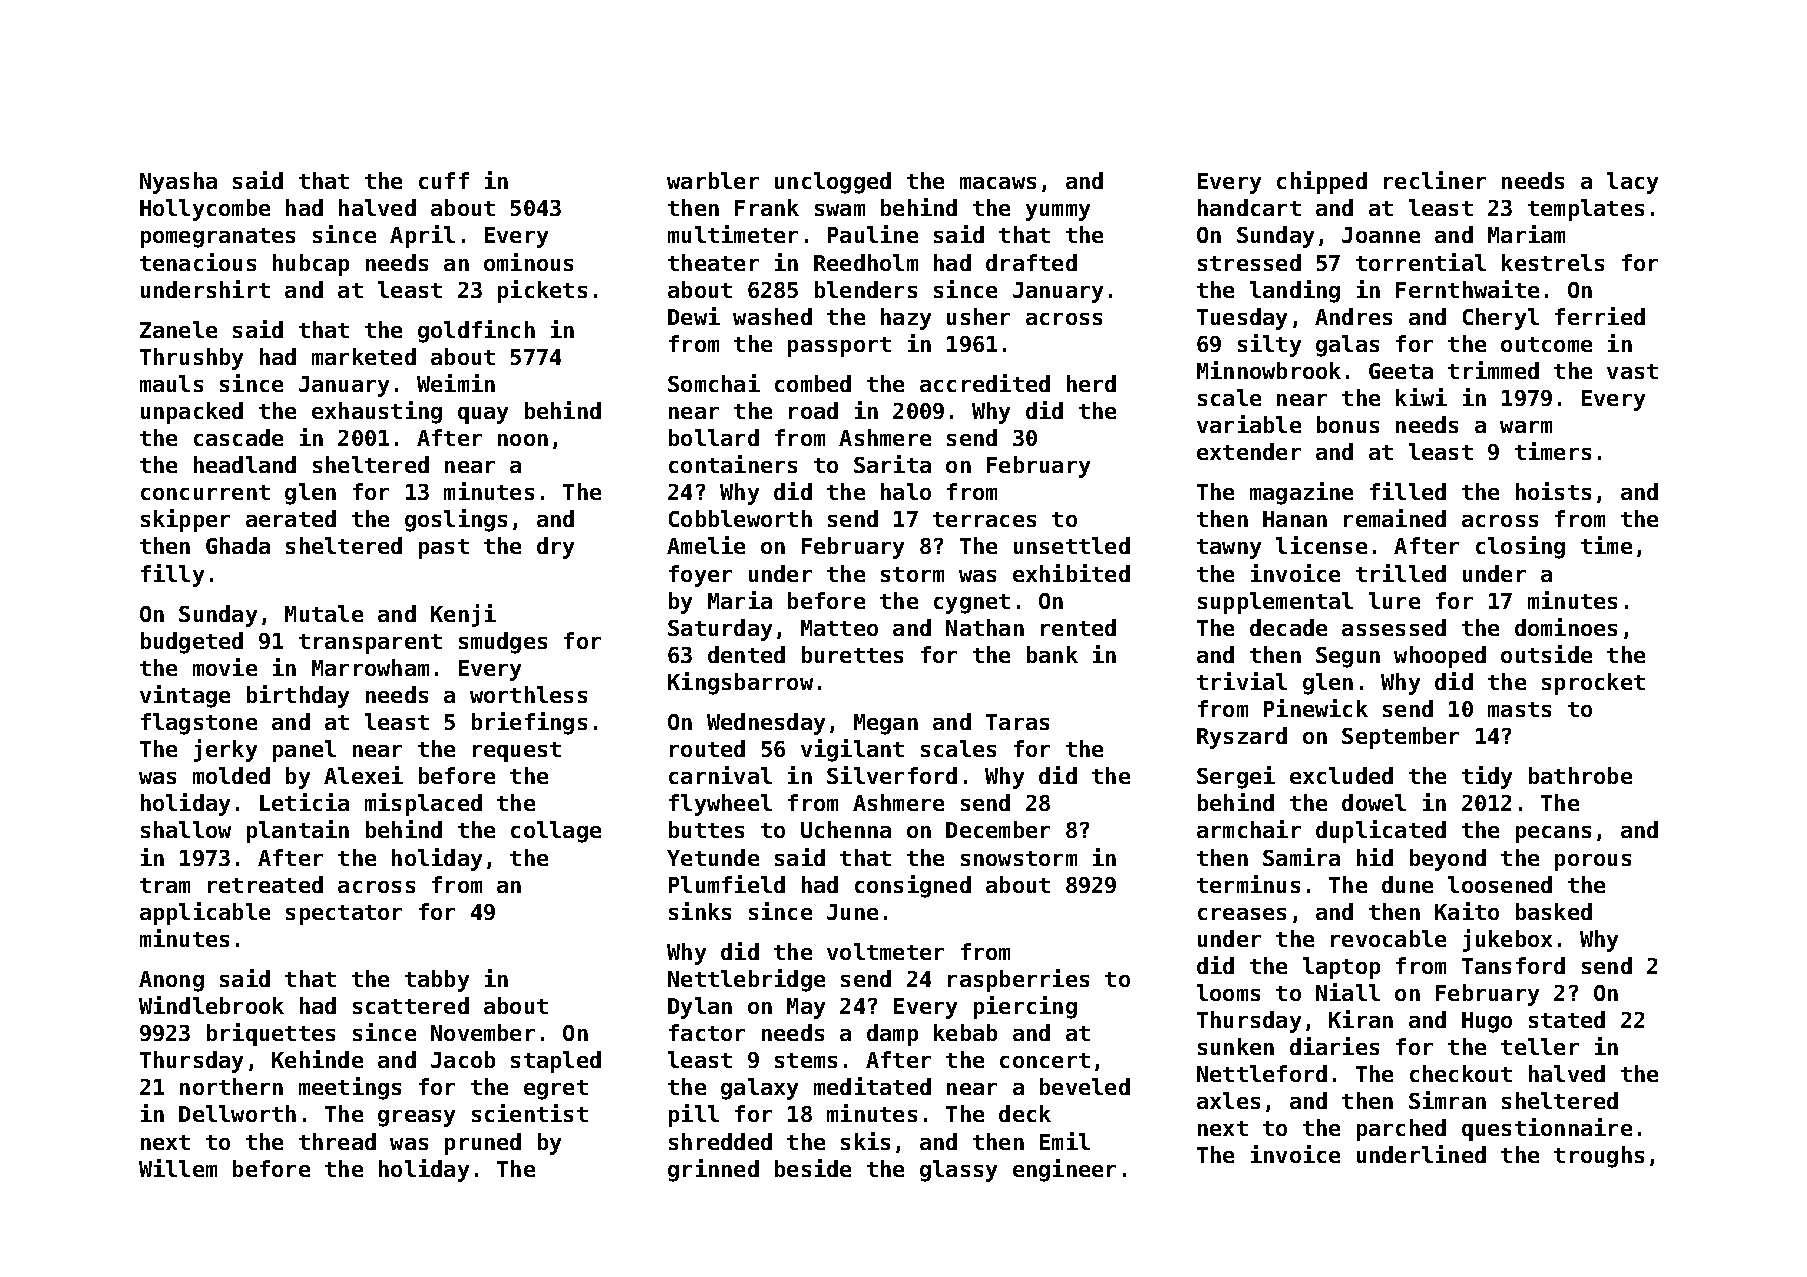  What do you see at coordinates (1593, 684) in the screenshot?
I see `sprocket` at bounding box center [1593, 684].
